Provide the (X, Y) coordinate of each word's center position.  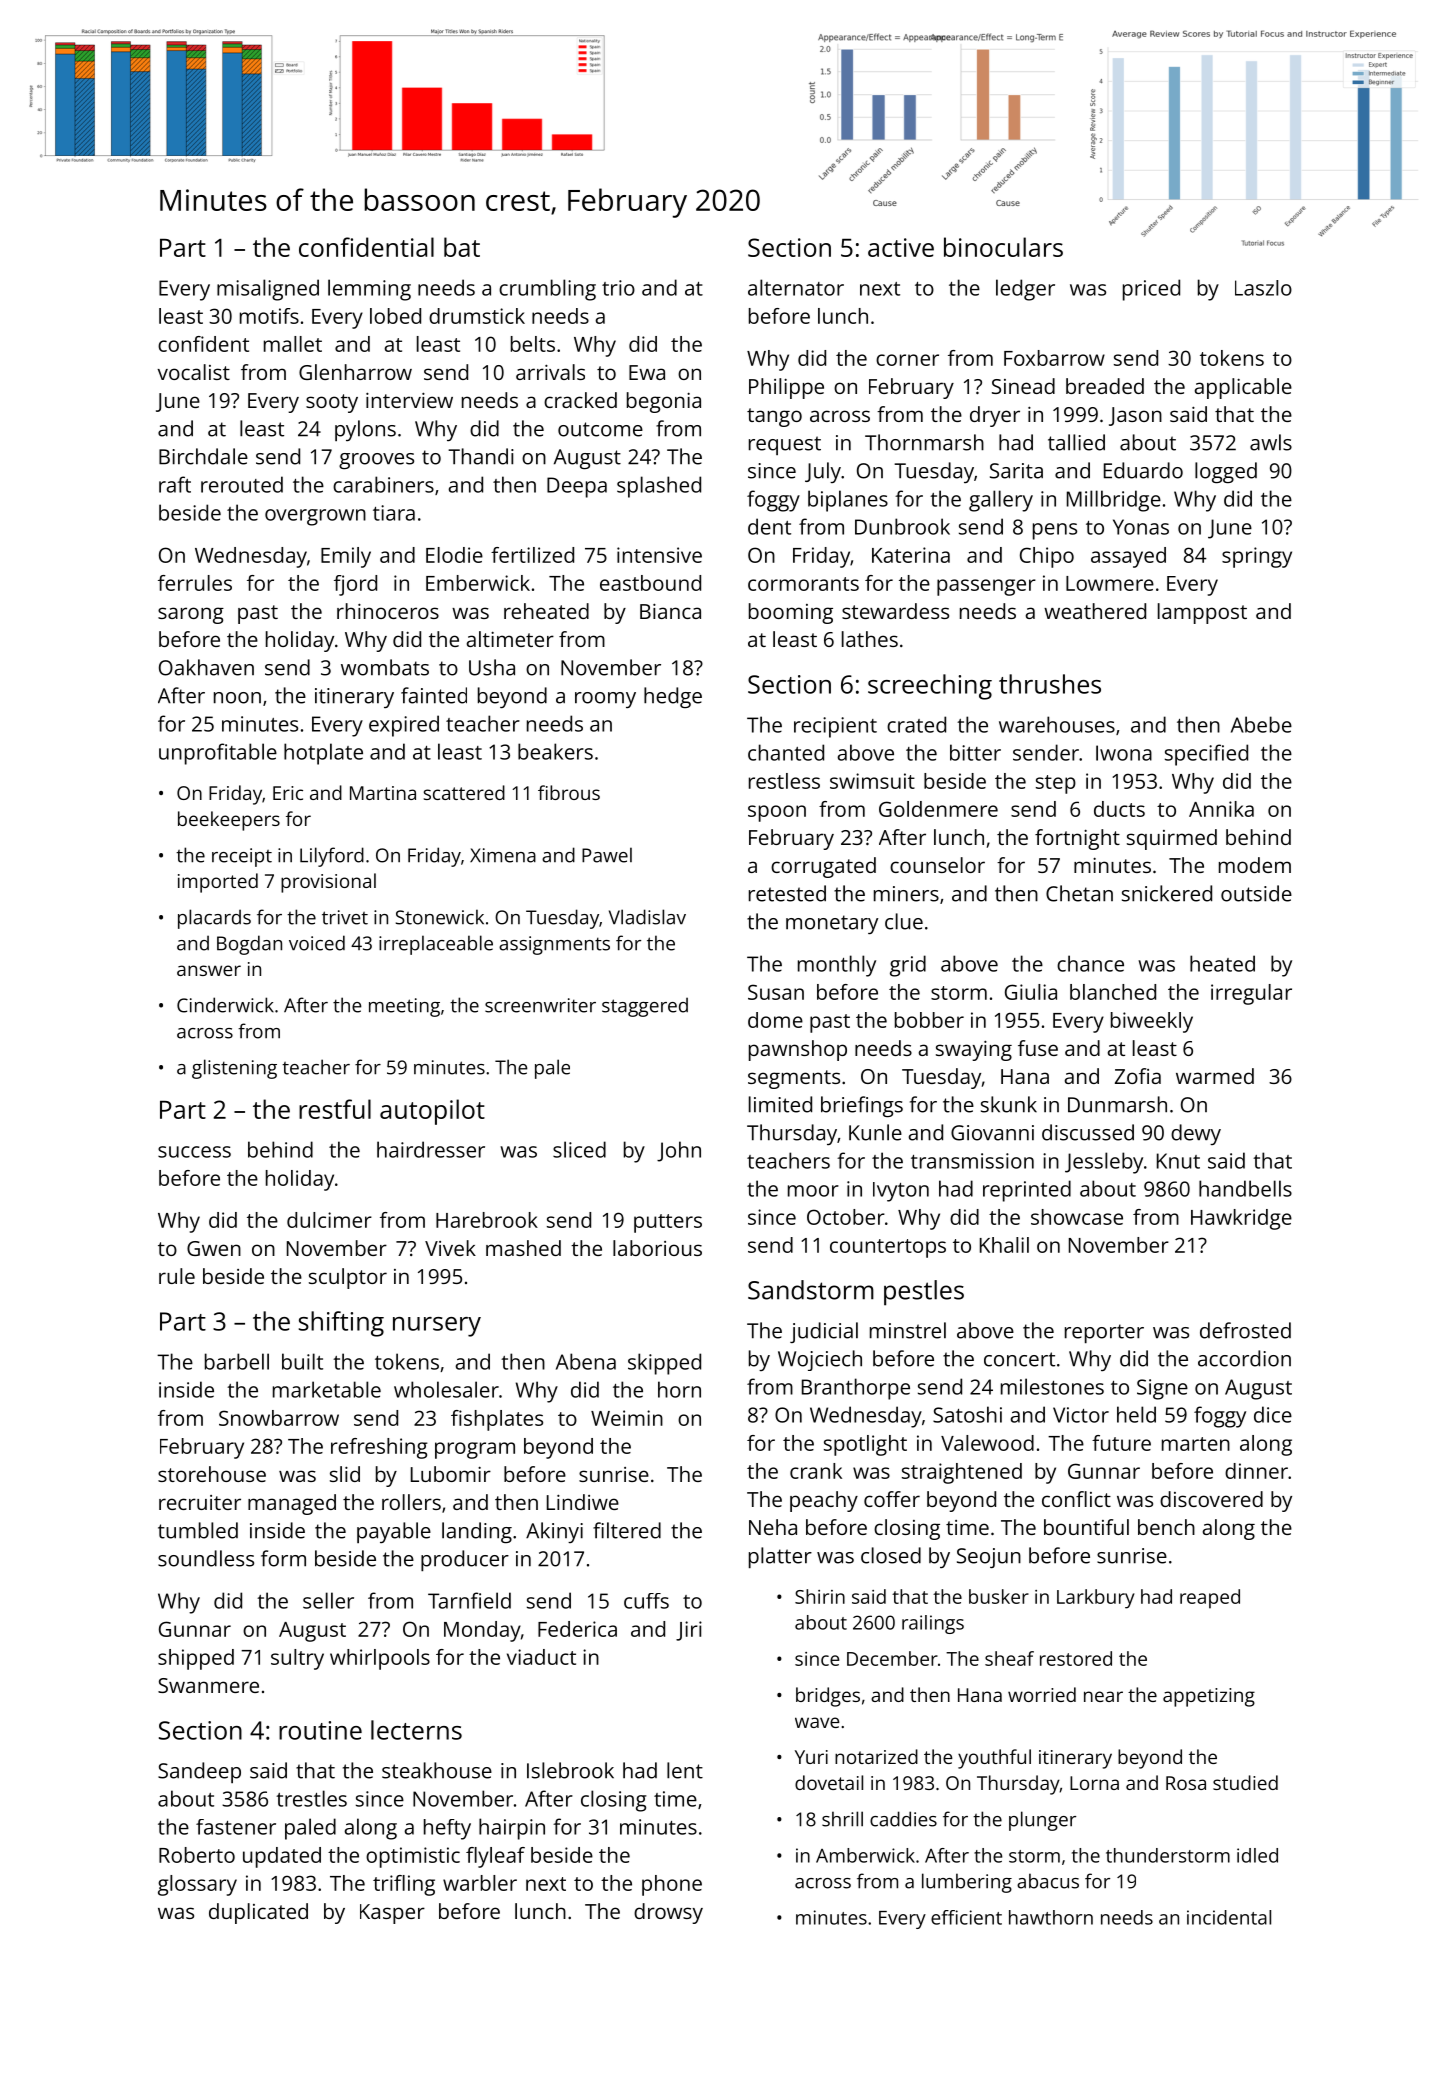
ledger (1025, 290)
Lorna (1094, 1783)
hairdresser (431, 1149)
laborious (657, 1248)
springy (1257, 557)
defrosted (1245, 1330)
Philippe (786, 388)
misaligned (268, 290)
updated (282, 1857)
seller (328, 1600)
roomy (605, 700)
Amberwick (865, 1855)
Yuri (811, 1757)
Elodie (454, 555)
